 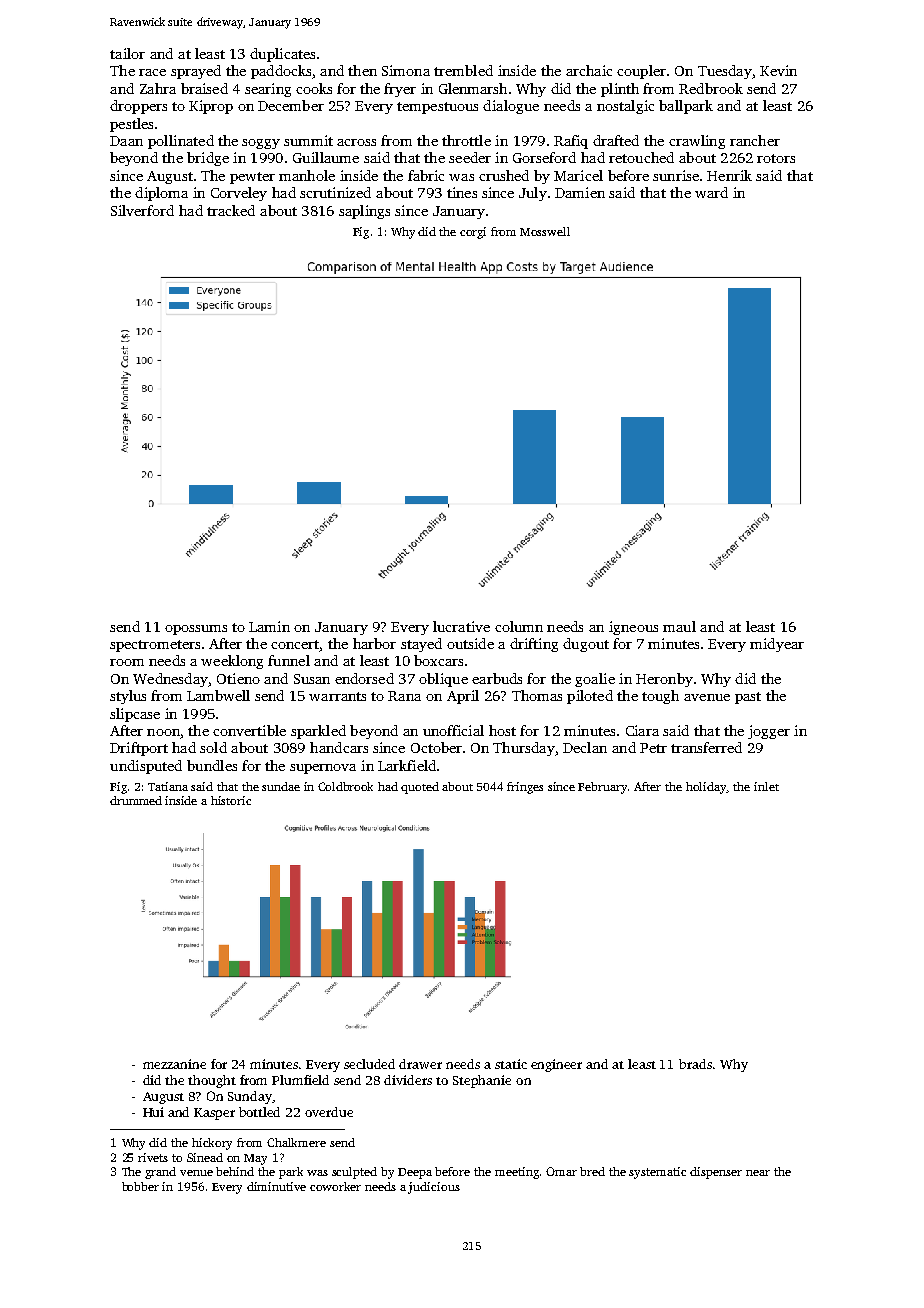 What do you see at coordinates (269, 626) in the screenshot?
I see `Lamin` at bounding box center [269, 626].
